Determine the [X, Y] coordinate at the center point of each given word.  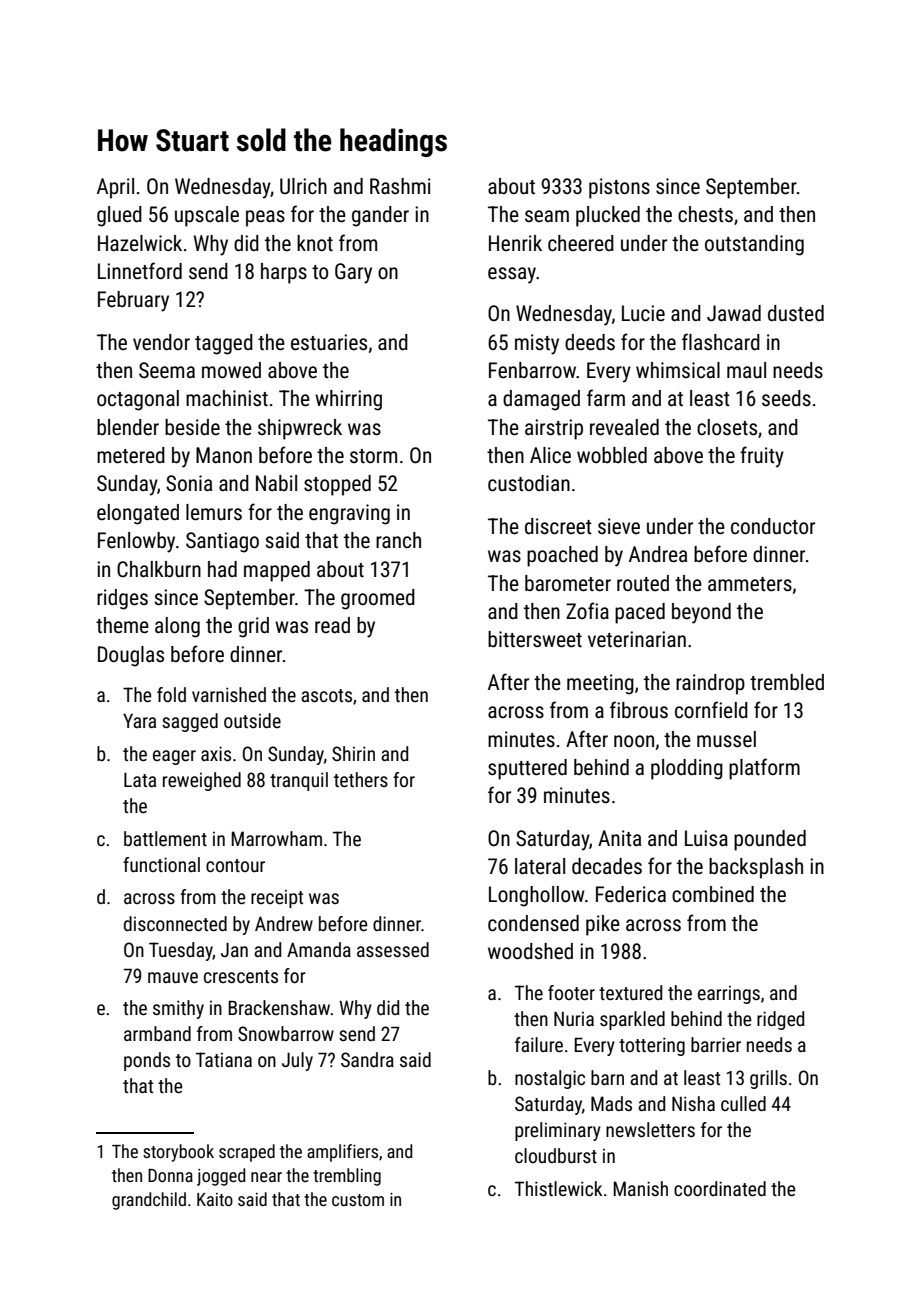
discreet [558, 526]
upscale [207, 216]
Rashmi [400, 186]
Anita [619, 838]
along [177, 627]
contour [235, 865]
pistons [619, 188]
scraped [247, 1153]
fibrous [639, 709]
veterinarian [637, 639]
